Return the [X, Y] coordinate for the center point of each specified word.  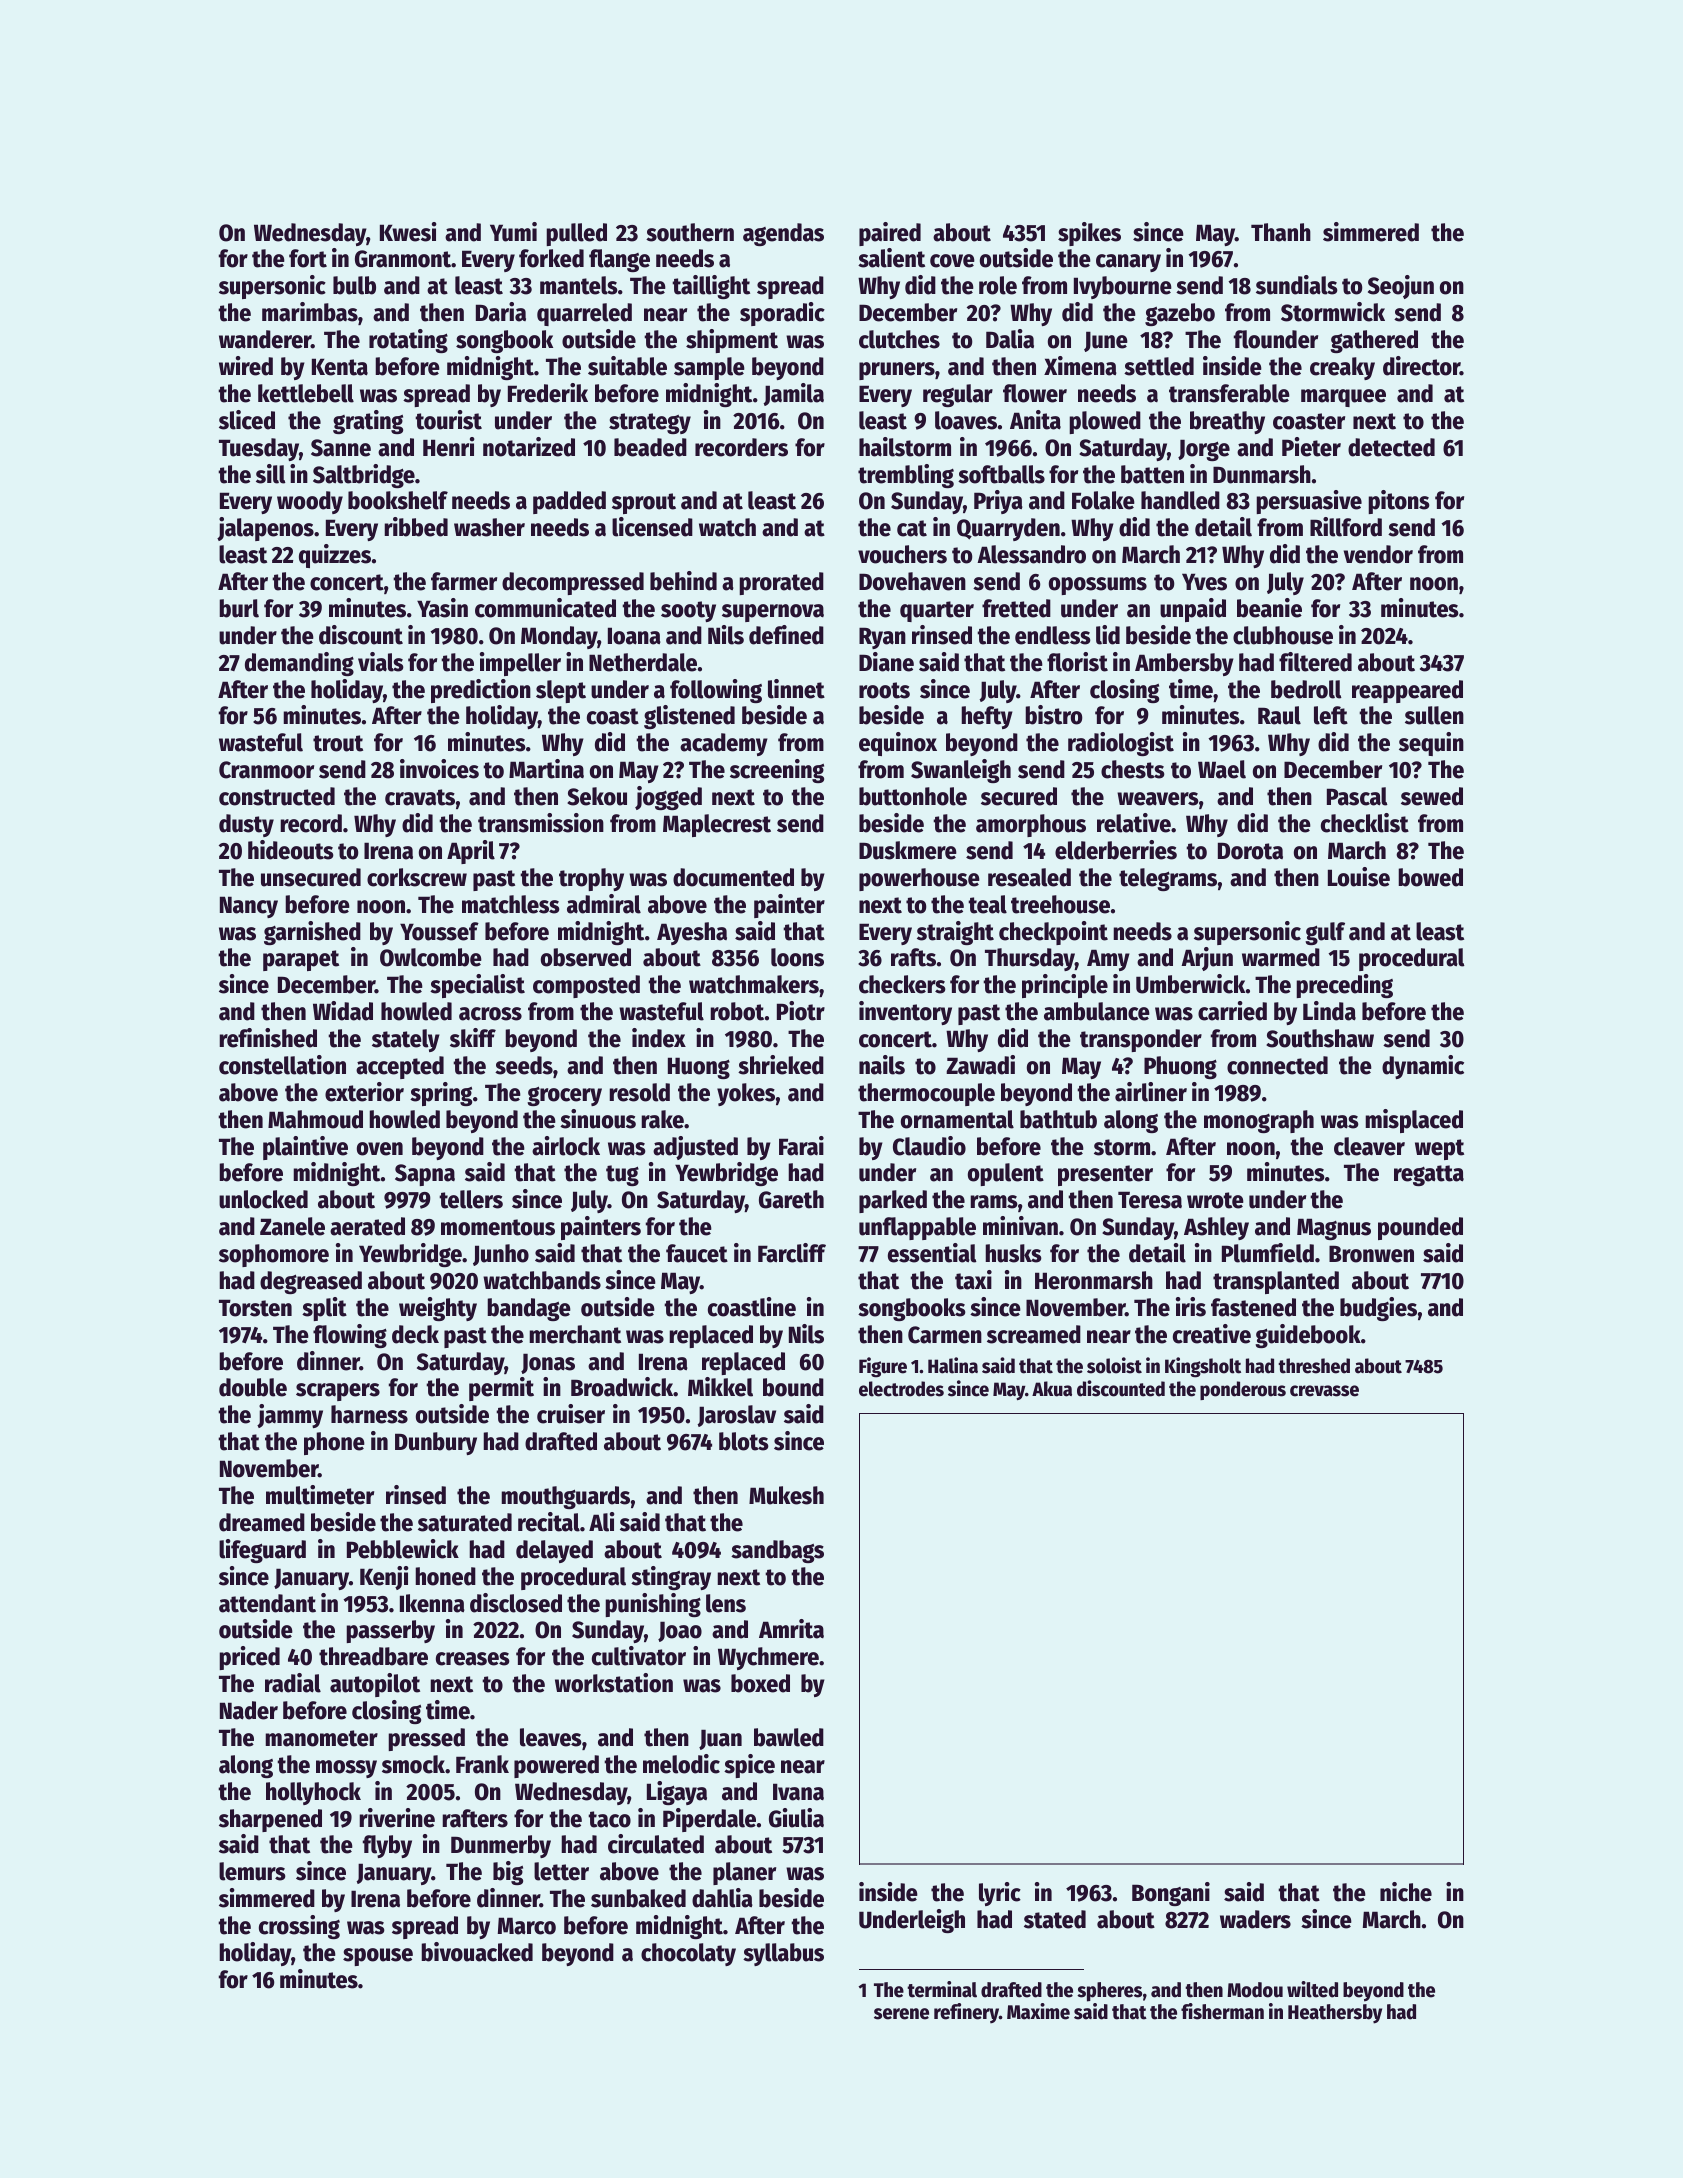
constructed [277, 796]
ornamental [957, 1119]
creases [473, 1659]
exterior [364, 1092]
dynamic [1423, 1067]
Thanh [1281, 232]
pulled [576, 234]
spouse [378, 1957]
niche [1406, 1892]
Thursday [1030, 959]
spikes [1089, 234]
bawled [789, 1737]
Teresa [1150, 1200]
